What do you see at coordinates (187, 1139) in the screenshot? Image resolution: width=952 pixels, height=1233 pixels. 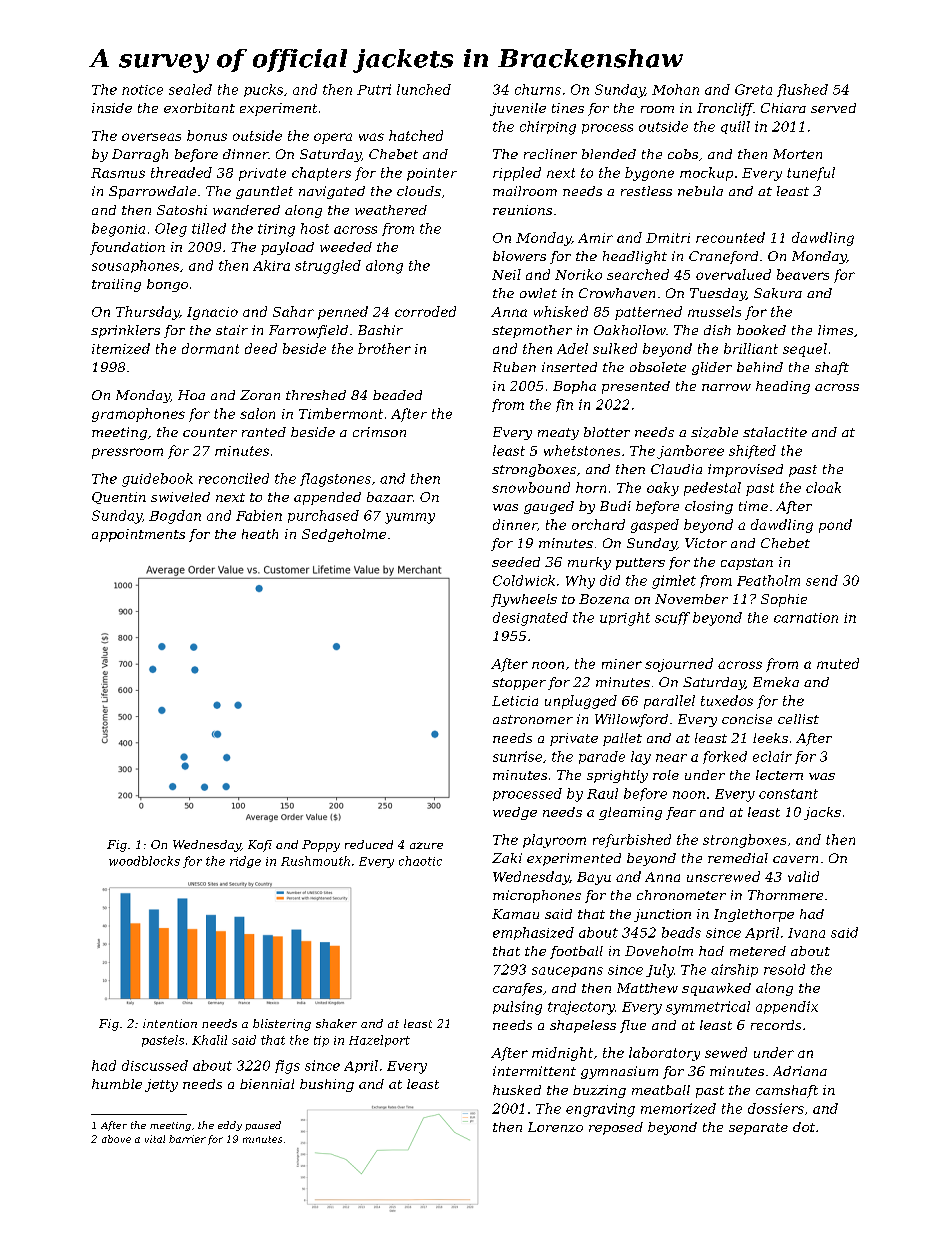 I see `barrier` at bounding box center [187, 1139].
